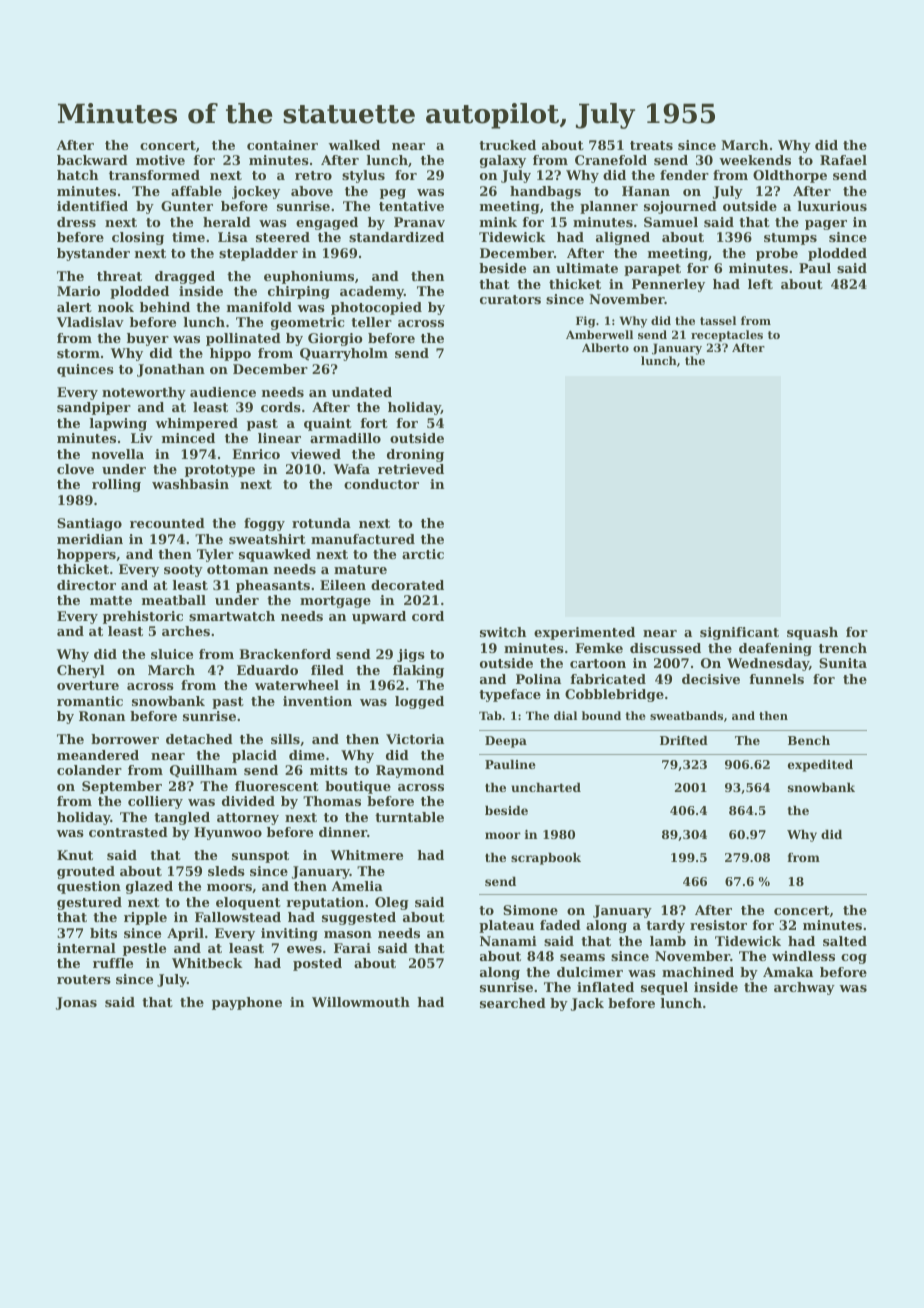  Describe the element at coordinates (411, 655) in the document. I see `jigs` at that location.
